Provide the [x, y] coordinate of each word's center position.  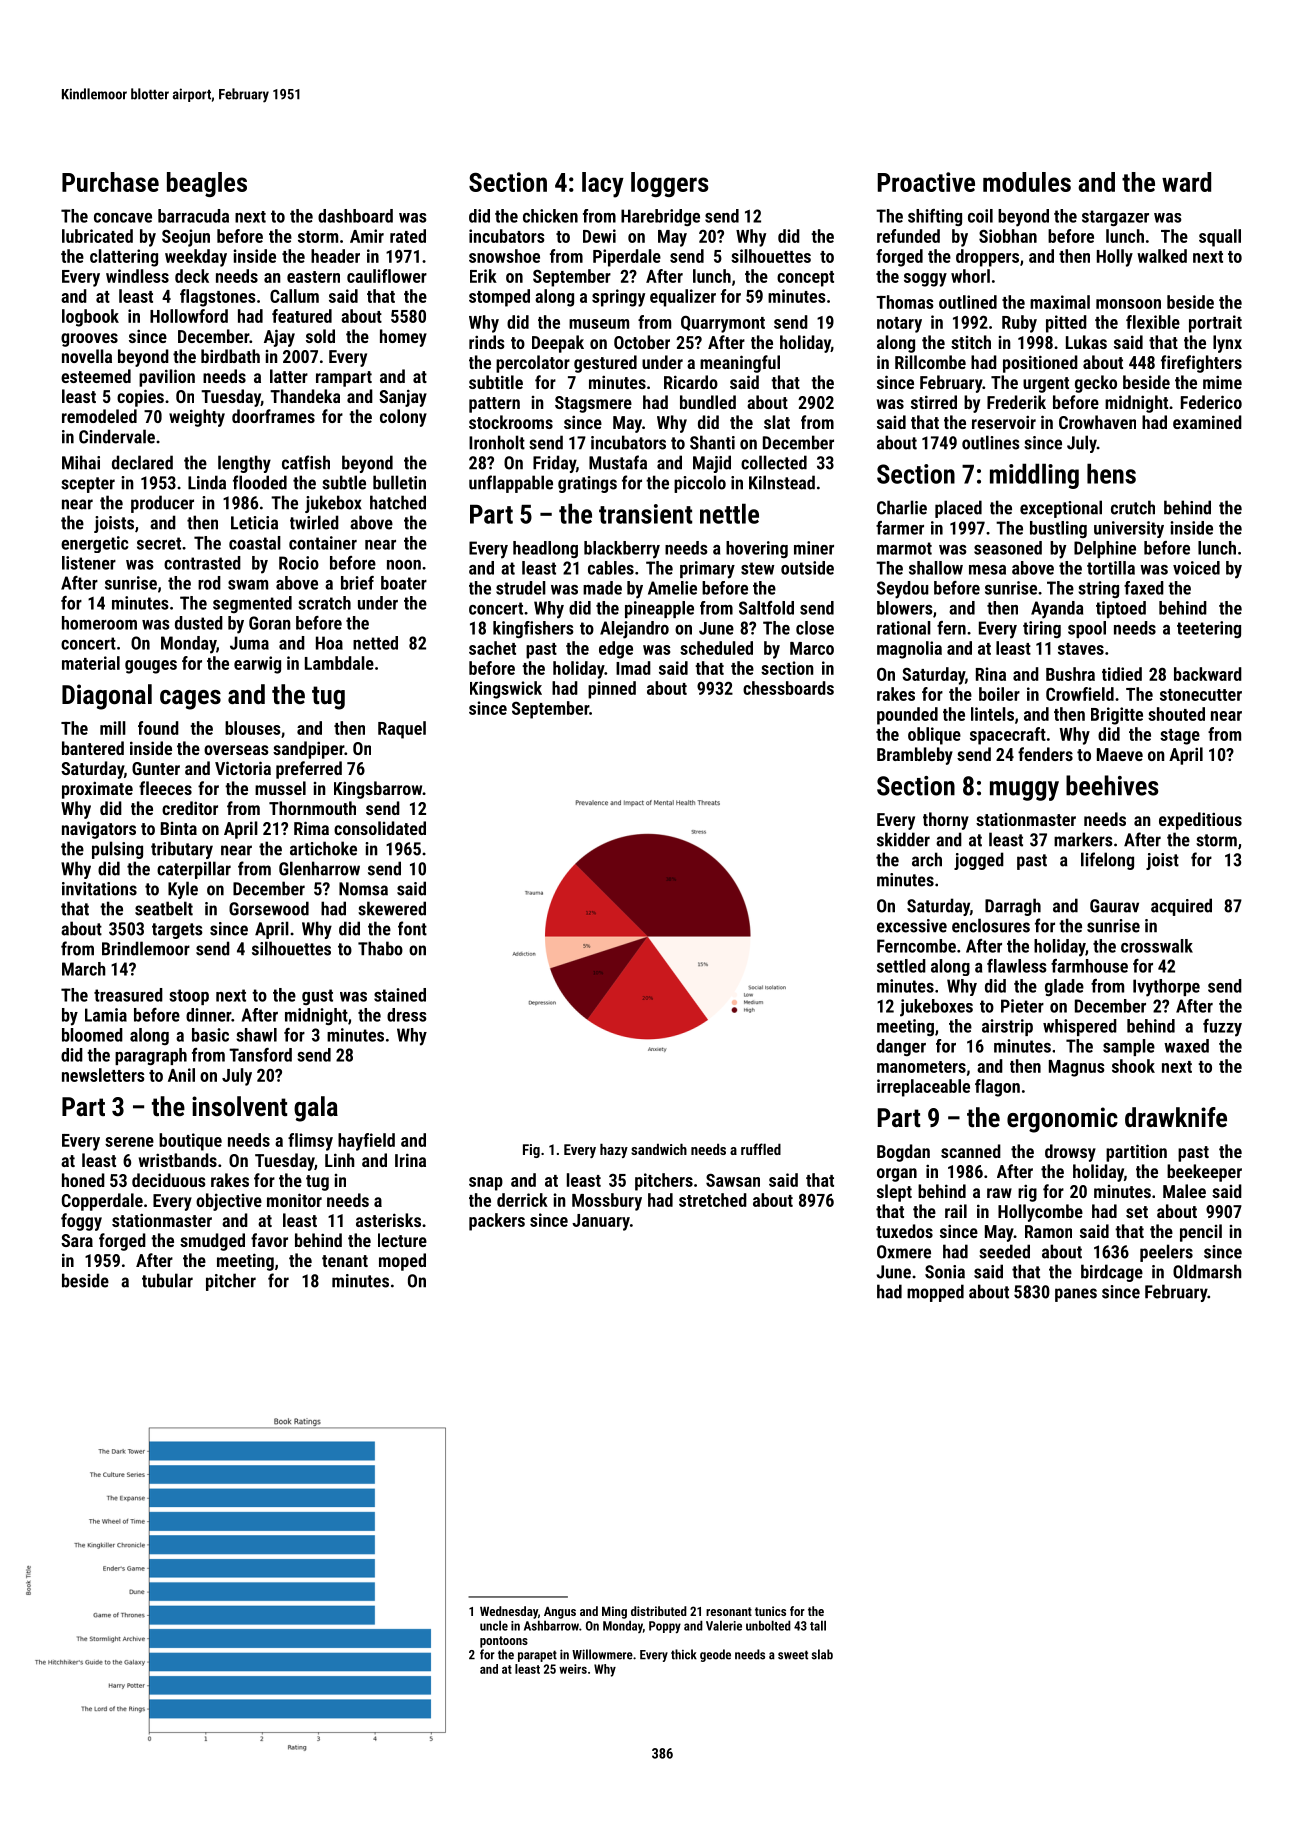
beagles [207, 184]
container [323, 543]
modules [1027, 182]
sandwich [659, 1149]
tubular [167, 1280]
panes [1076, 1295]
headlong [545, 549]
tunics [770, 1611]
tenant [345, 1261]
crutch [1133, 507]
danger [901, 1047]
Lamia [106, 1015]
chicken [550, 216]
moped [402, 1262]
